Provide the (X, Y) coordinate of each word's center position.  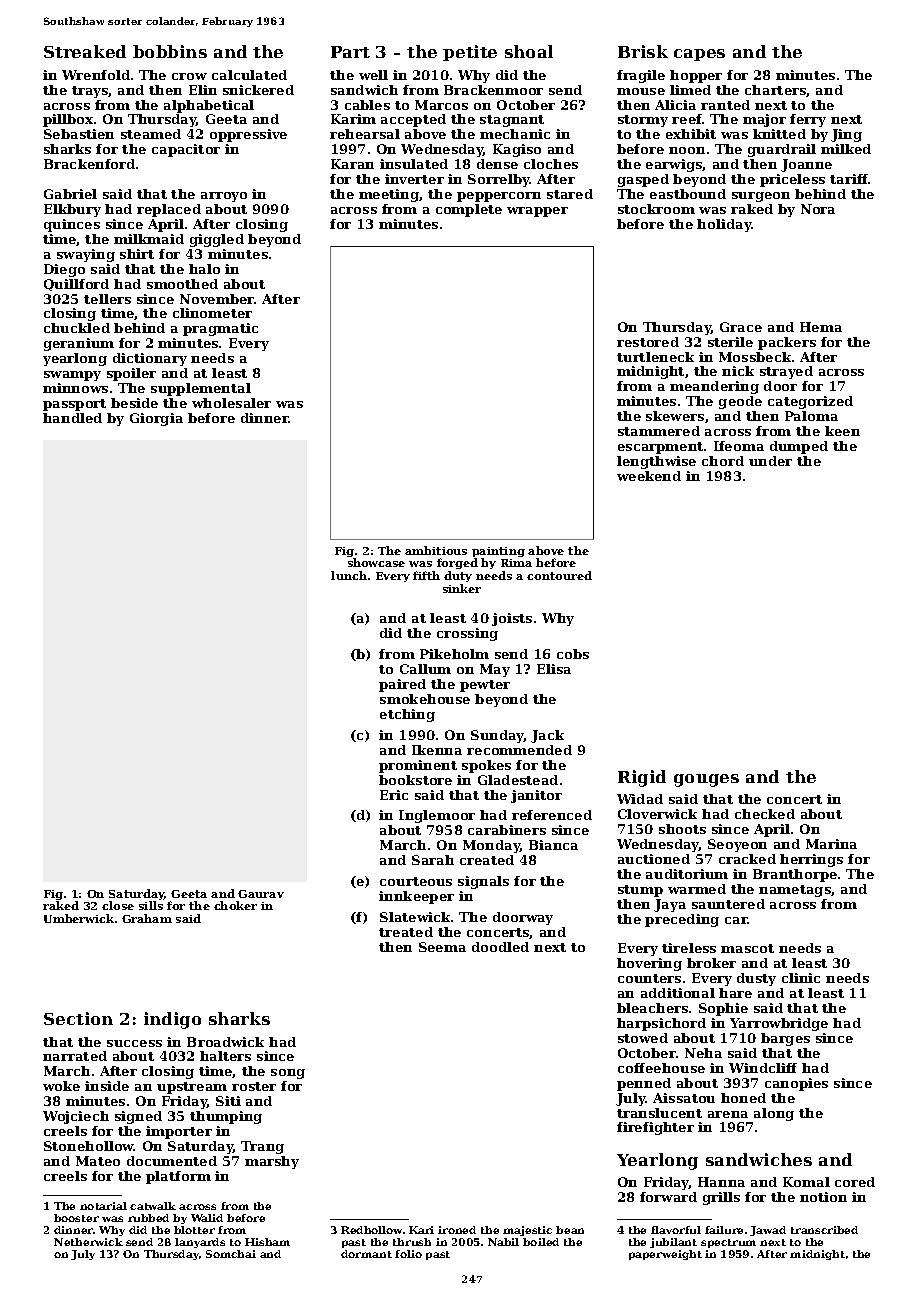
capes (699, 55)
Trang (262, 1147)
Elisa (554, 669)
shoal (529, 51)
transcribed (824, 1230)
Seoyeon (737, 845)
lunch (349, 575)
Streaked (85, 51)
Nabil (503, 1242)
